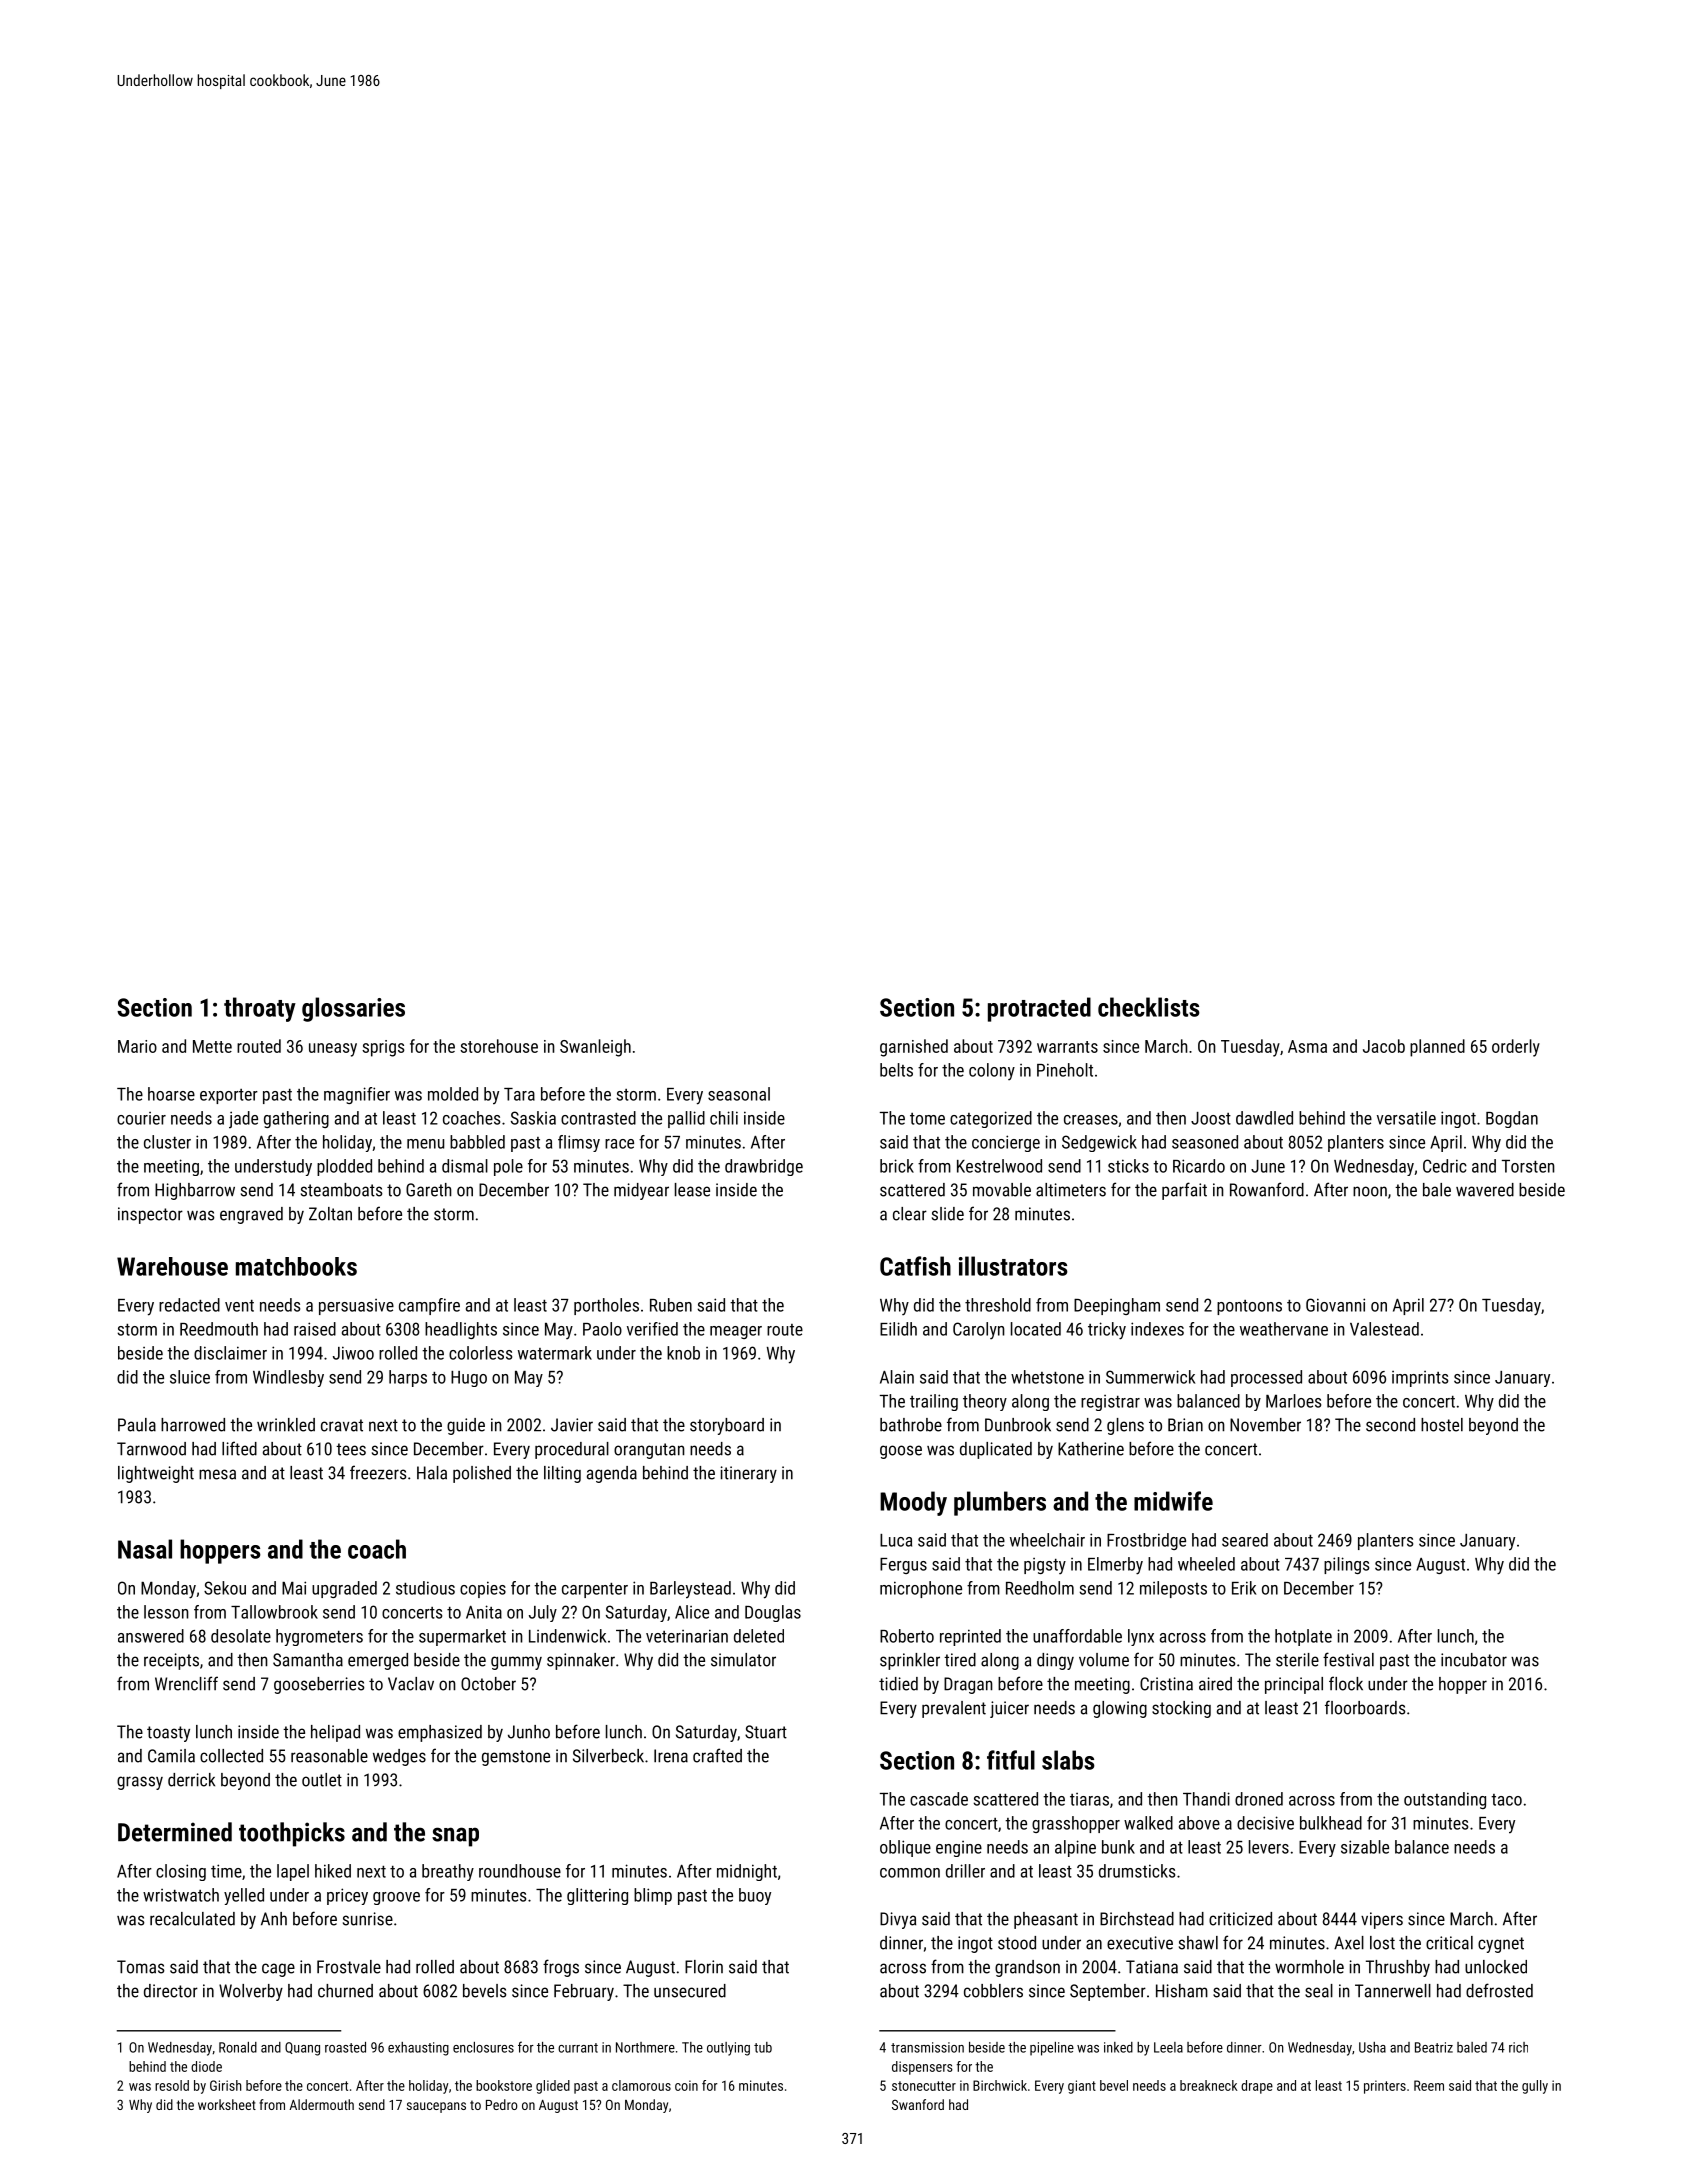 This screenshot has height=2178, width=1683. Describe the element at coordinates (321, 2104) in the screenshot. I see `Aldermouth` at that location.
